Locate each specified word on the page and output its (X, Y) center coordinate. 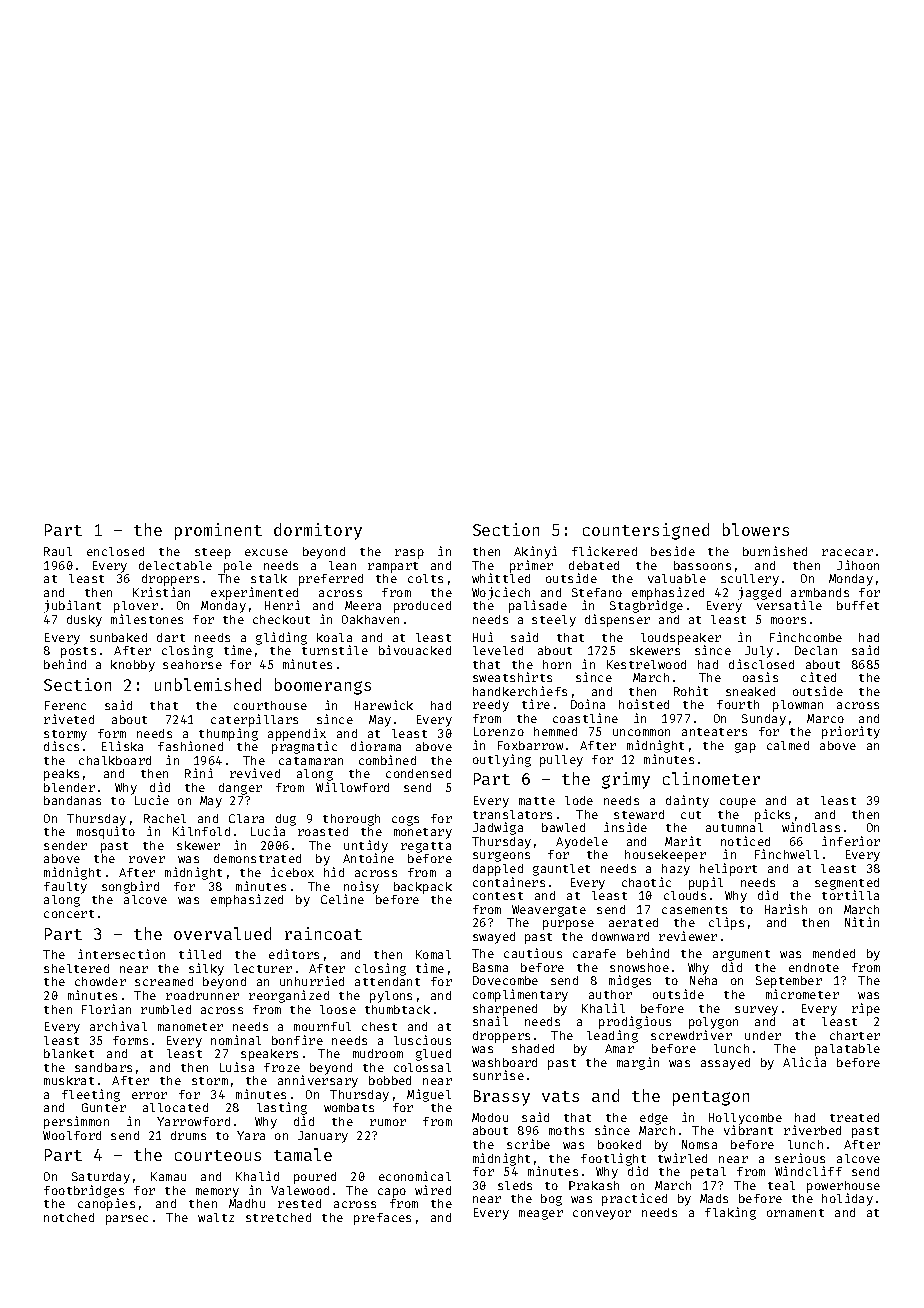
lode (579, 800)
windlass (811, 827)
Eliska (122, 746)
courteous (218, 1155)
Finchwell (787, 854)
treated (854, 1117)
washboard (504, 1062)
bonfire (297, 1040)
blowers (756, 529)
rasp (409, 554)
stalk (269, 578)
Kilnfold (201, 831)
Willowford (352, 787)
